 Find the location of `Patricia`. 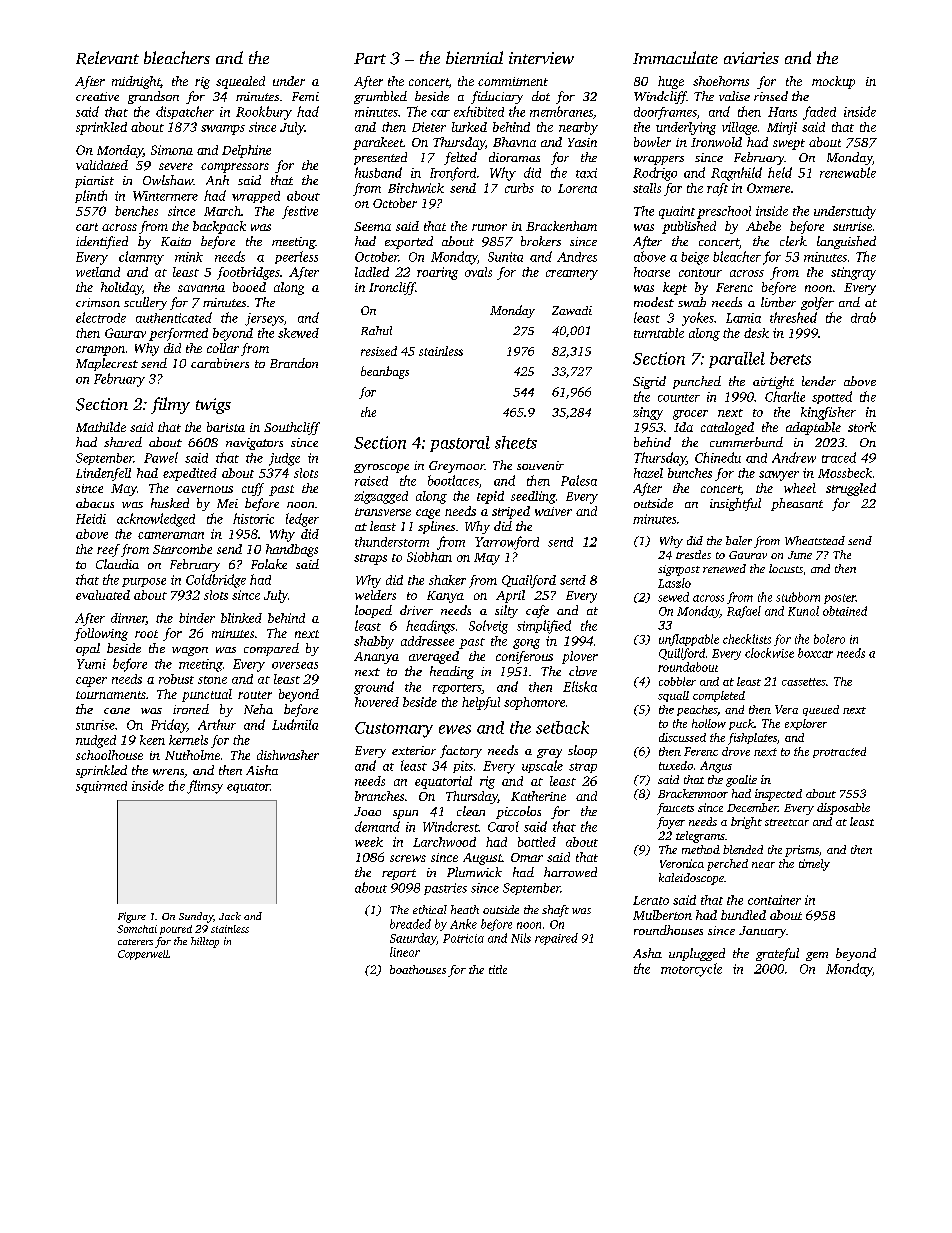

Patricia is located at coordinates (463, 938).
